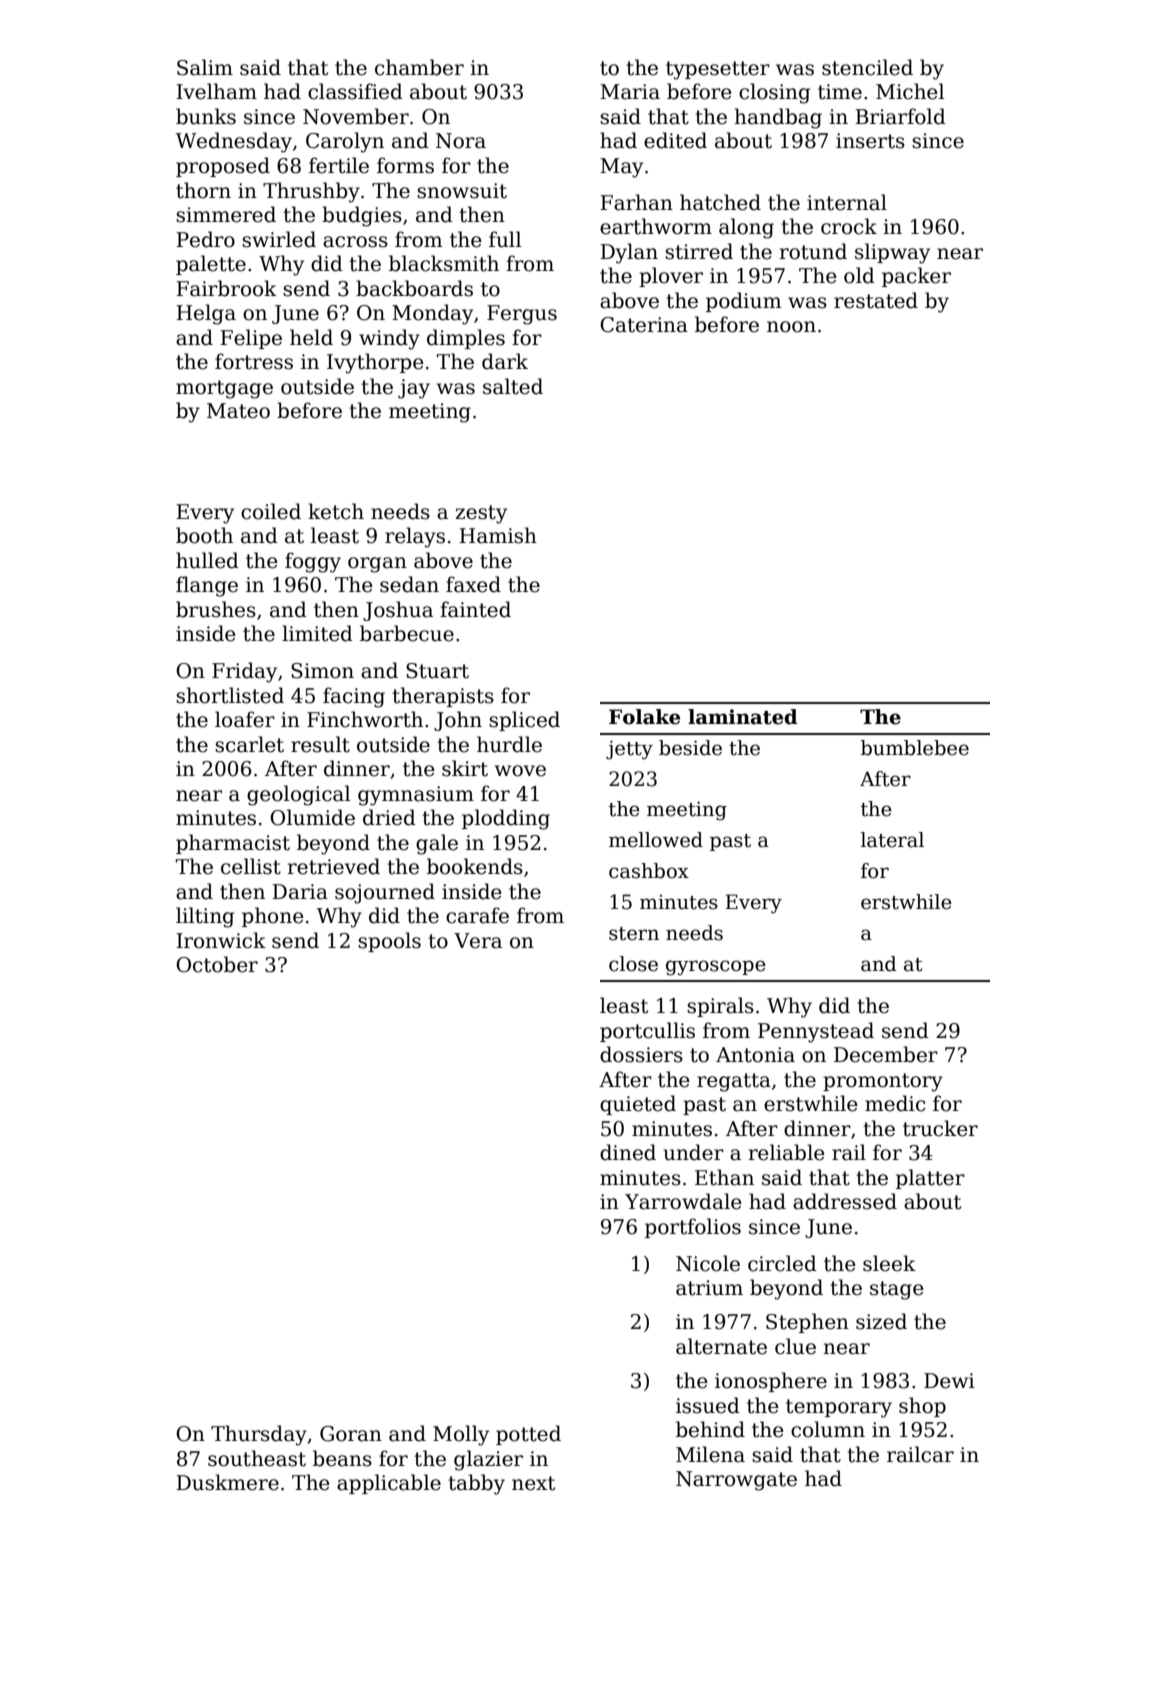 The image size is (1165, 1688). I want to click on Michel, so click(910, 91).
